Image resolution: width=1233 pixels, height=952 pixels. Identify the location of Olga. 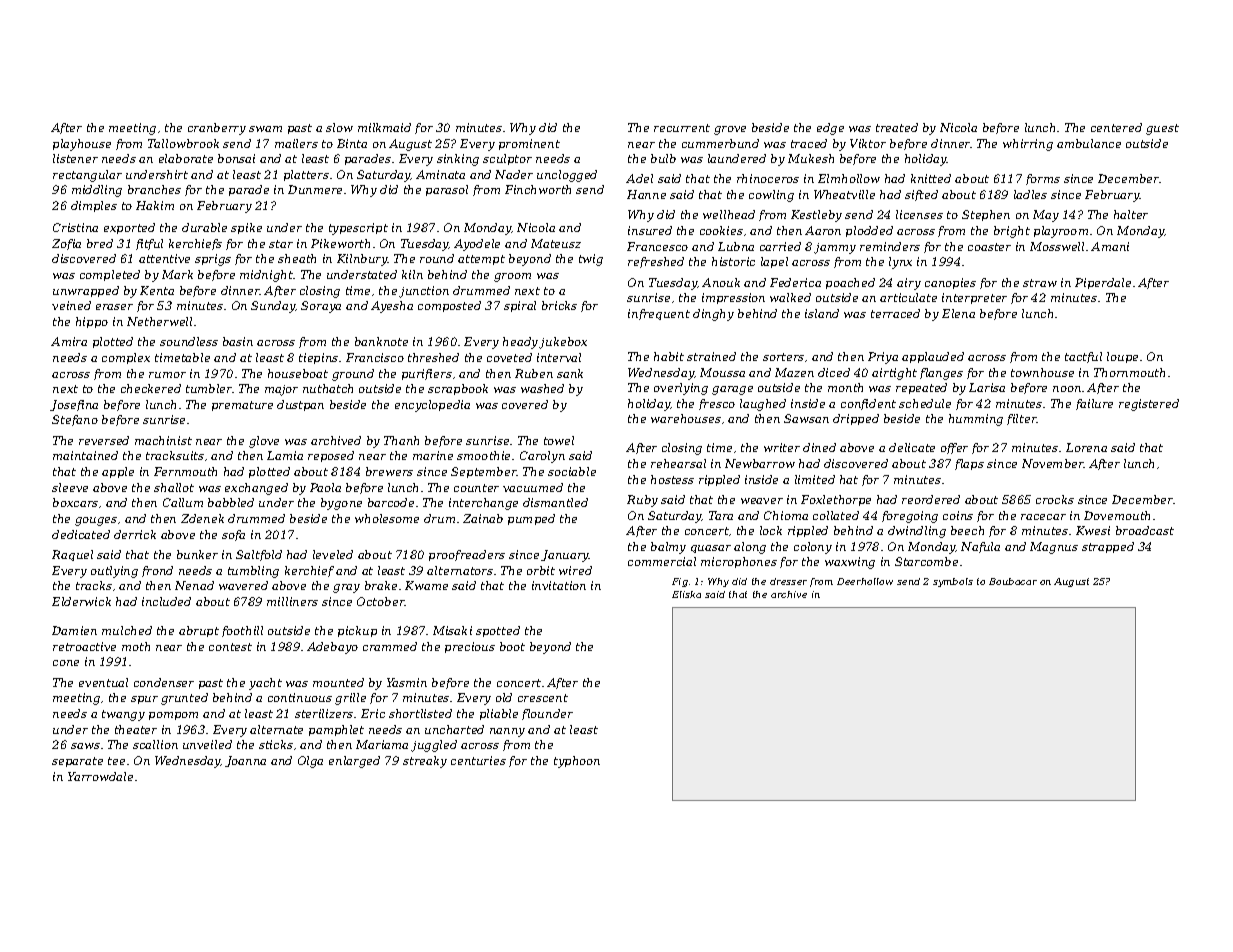
(310, 762).
